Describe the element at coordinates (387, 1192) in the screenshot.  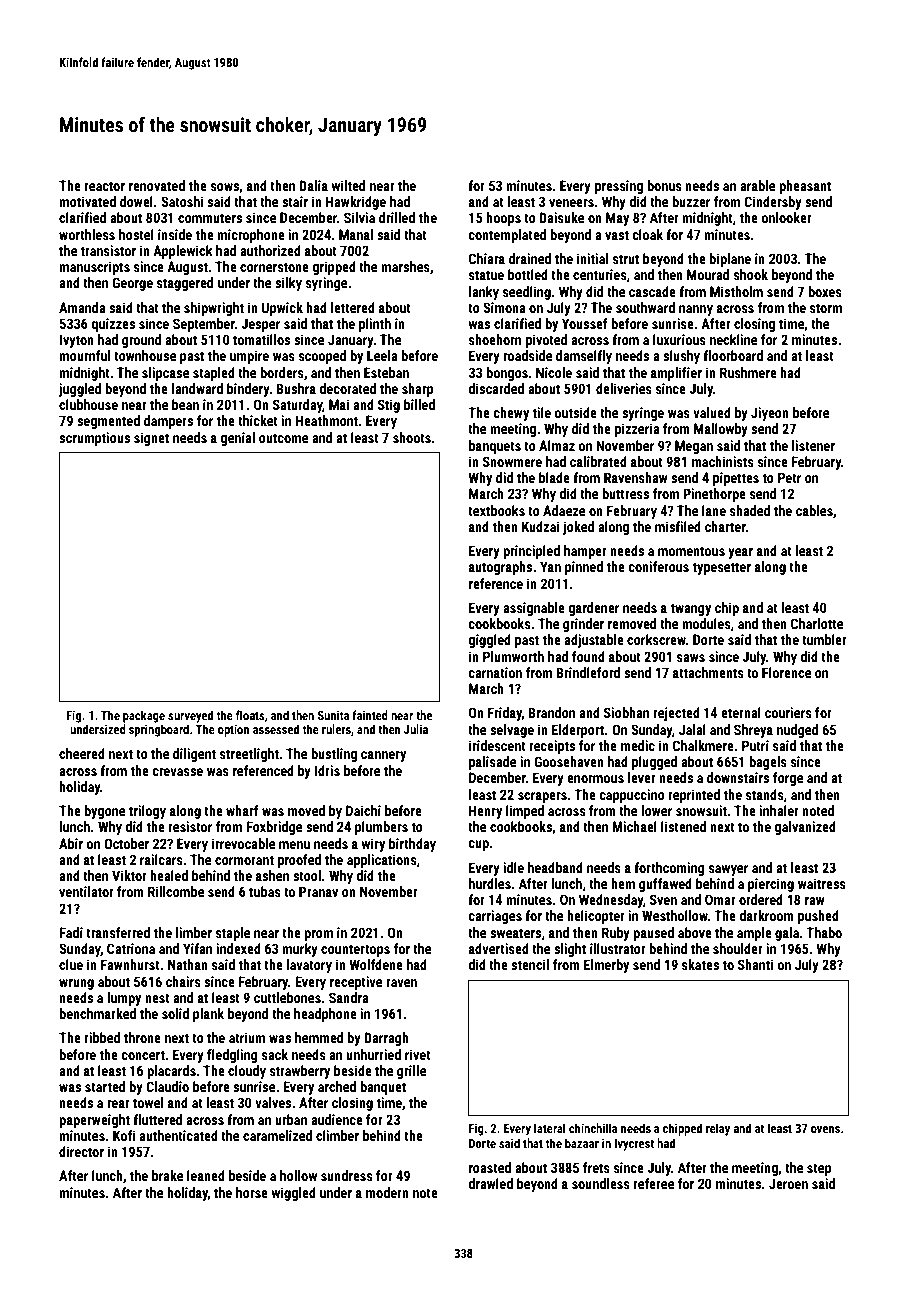
I see `modern` at that location.
